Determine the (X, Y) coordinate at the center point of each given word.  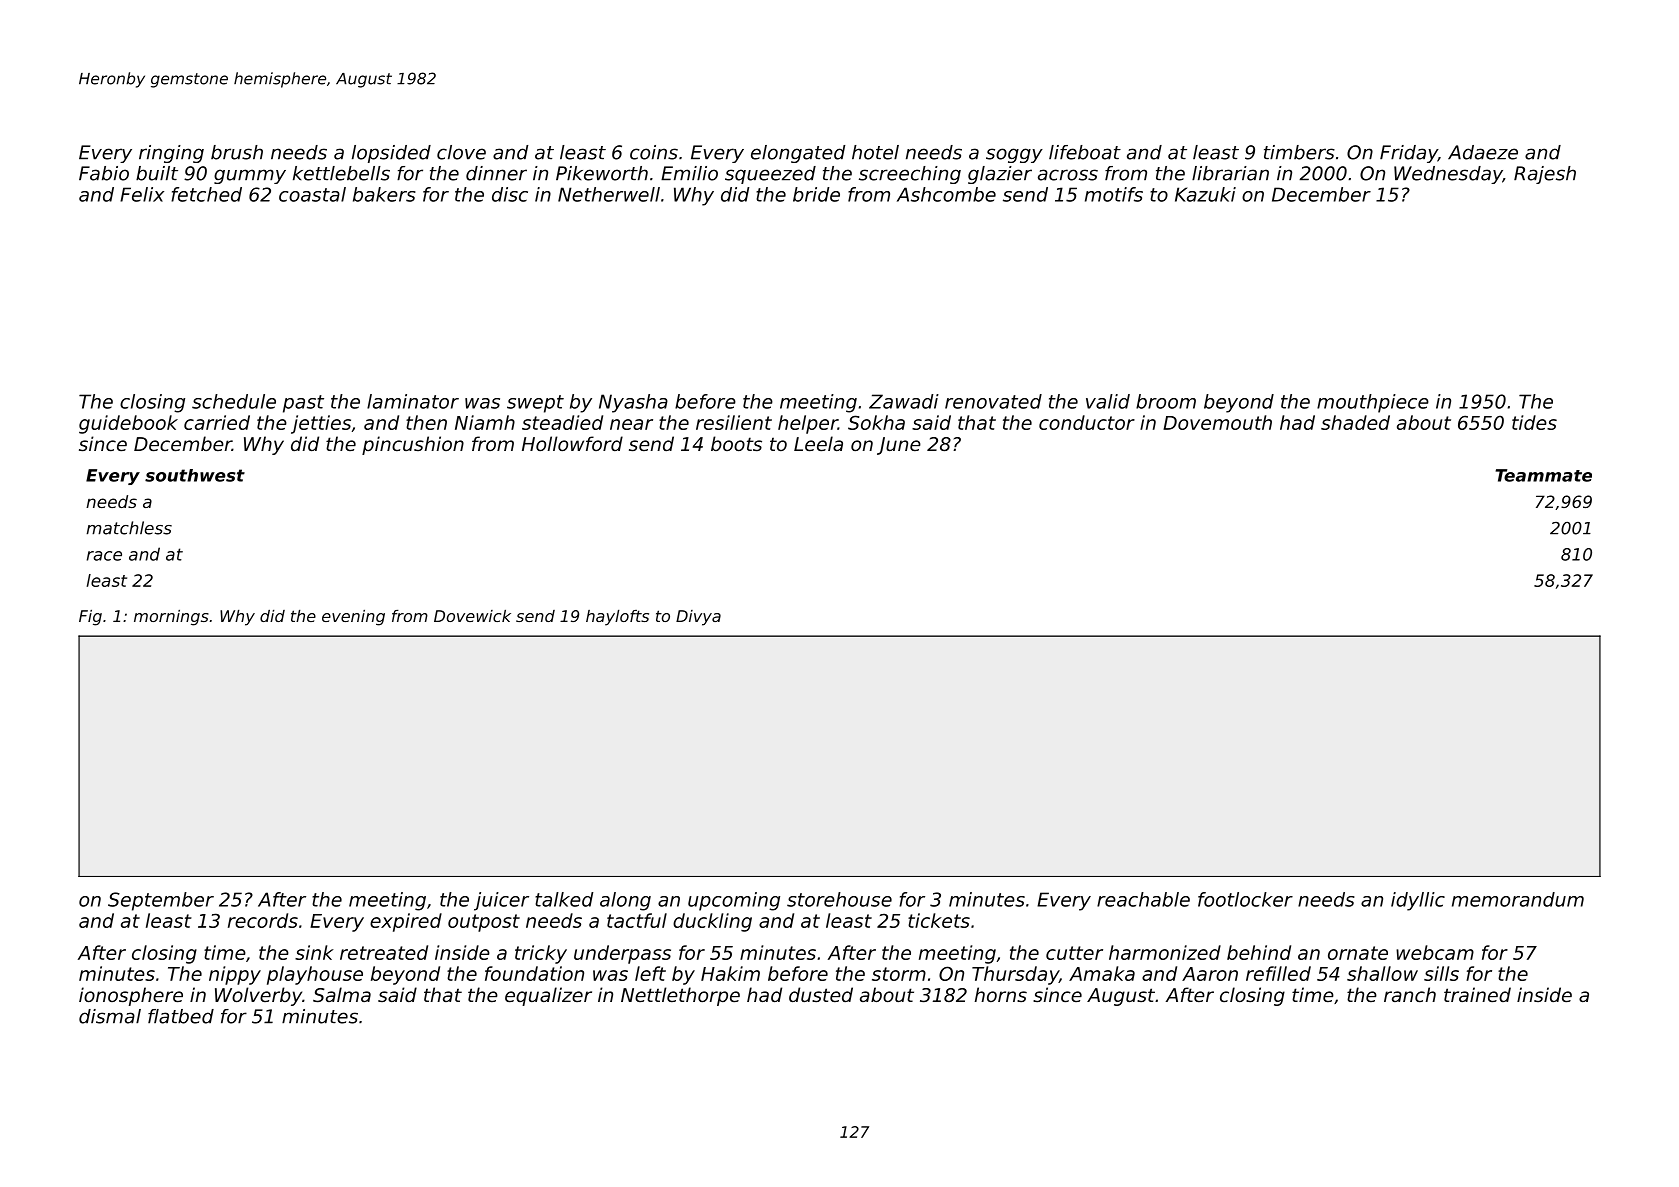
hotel (875, 152)
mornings (171, 618)
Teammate (1544, 475)
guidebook (128, 424)
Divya (698, 618)
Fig (90, 618)
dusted (821, 994)
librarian (1230, 173)
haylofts (617, 618)
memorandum (1518, 899)
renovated (993, 401)
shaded (1355, 422)
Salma (342, 994)
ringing (171, 154)
